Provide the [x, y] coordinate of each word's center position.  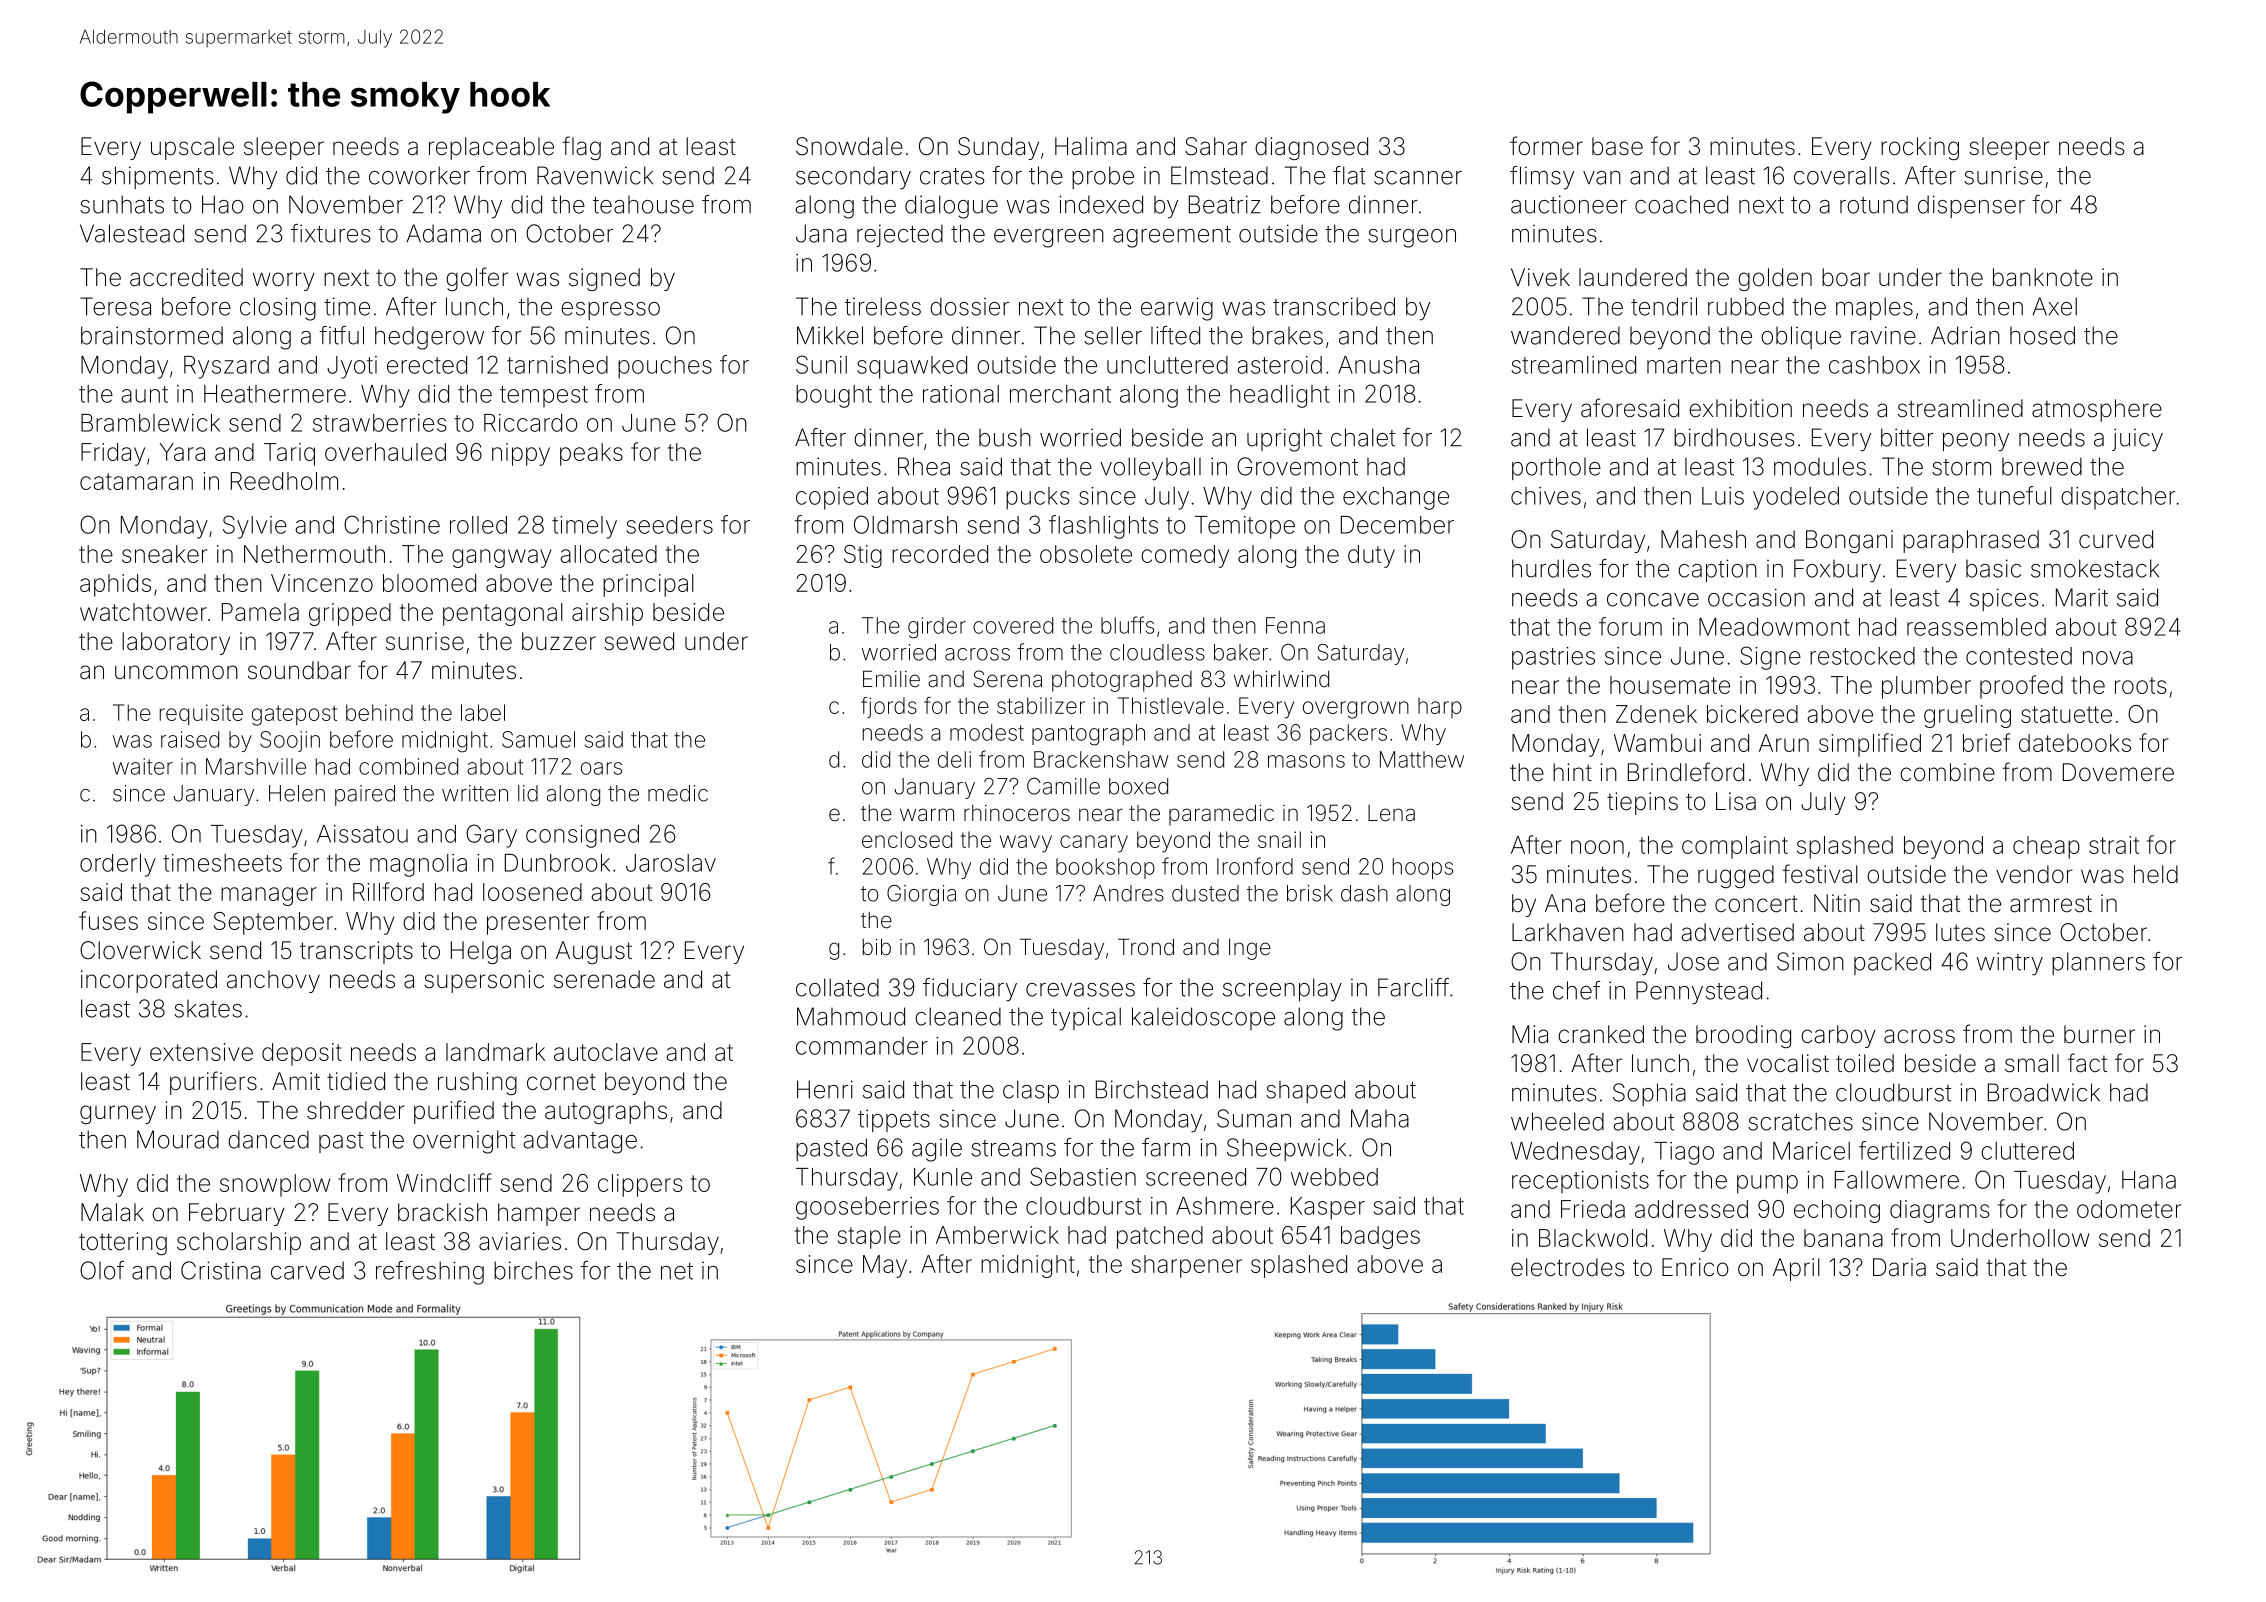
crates [952, 176]
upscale [192, 148]
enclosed [907, 839]
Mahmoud [851, 1016]
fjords [889, 707]
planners [2098, 963]
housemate [1670, 685]
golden [1775, 279]
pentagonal [503, 614]
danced [268, 1139]
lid [528, 793]
